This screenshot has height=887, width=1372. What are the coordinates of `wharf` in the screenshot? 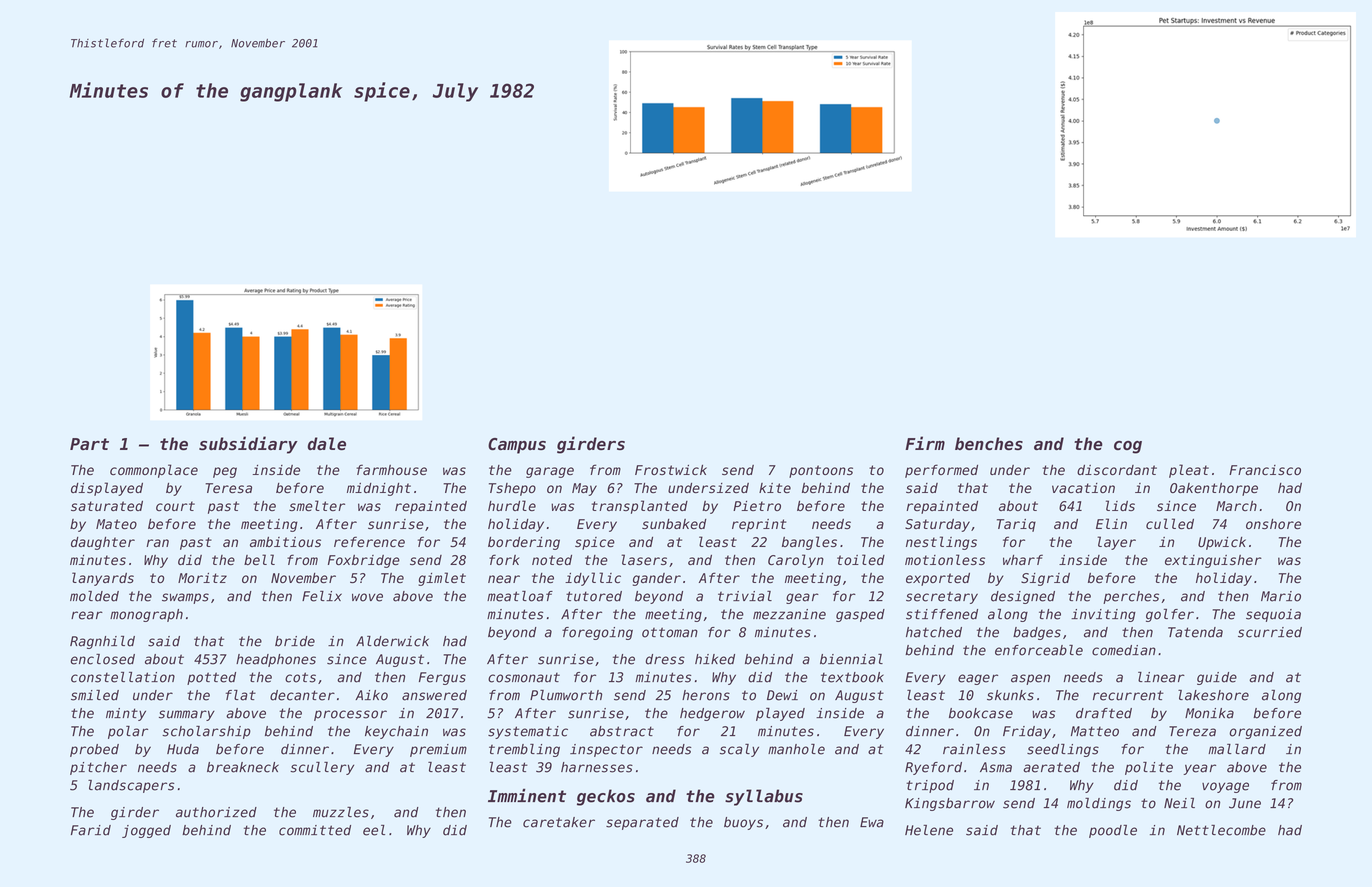 It's located at (1023, 559).
